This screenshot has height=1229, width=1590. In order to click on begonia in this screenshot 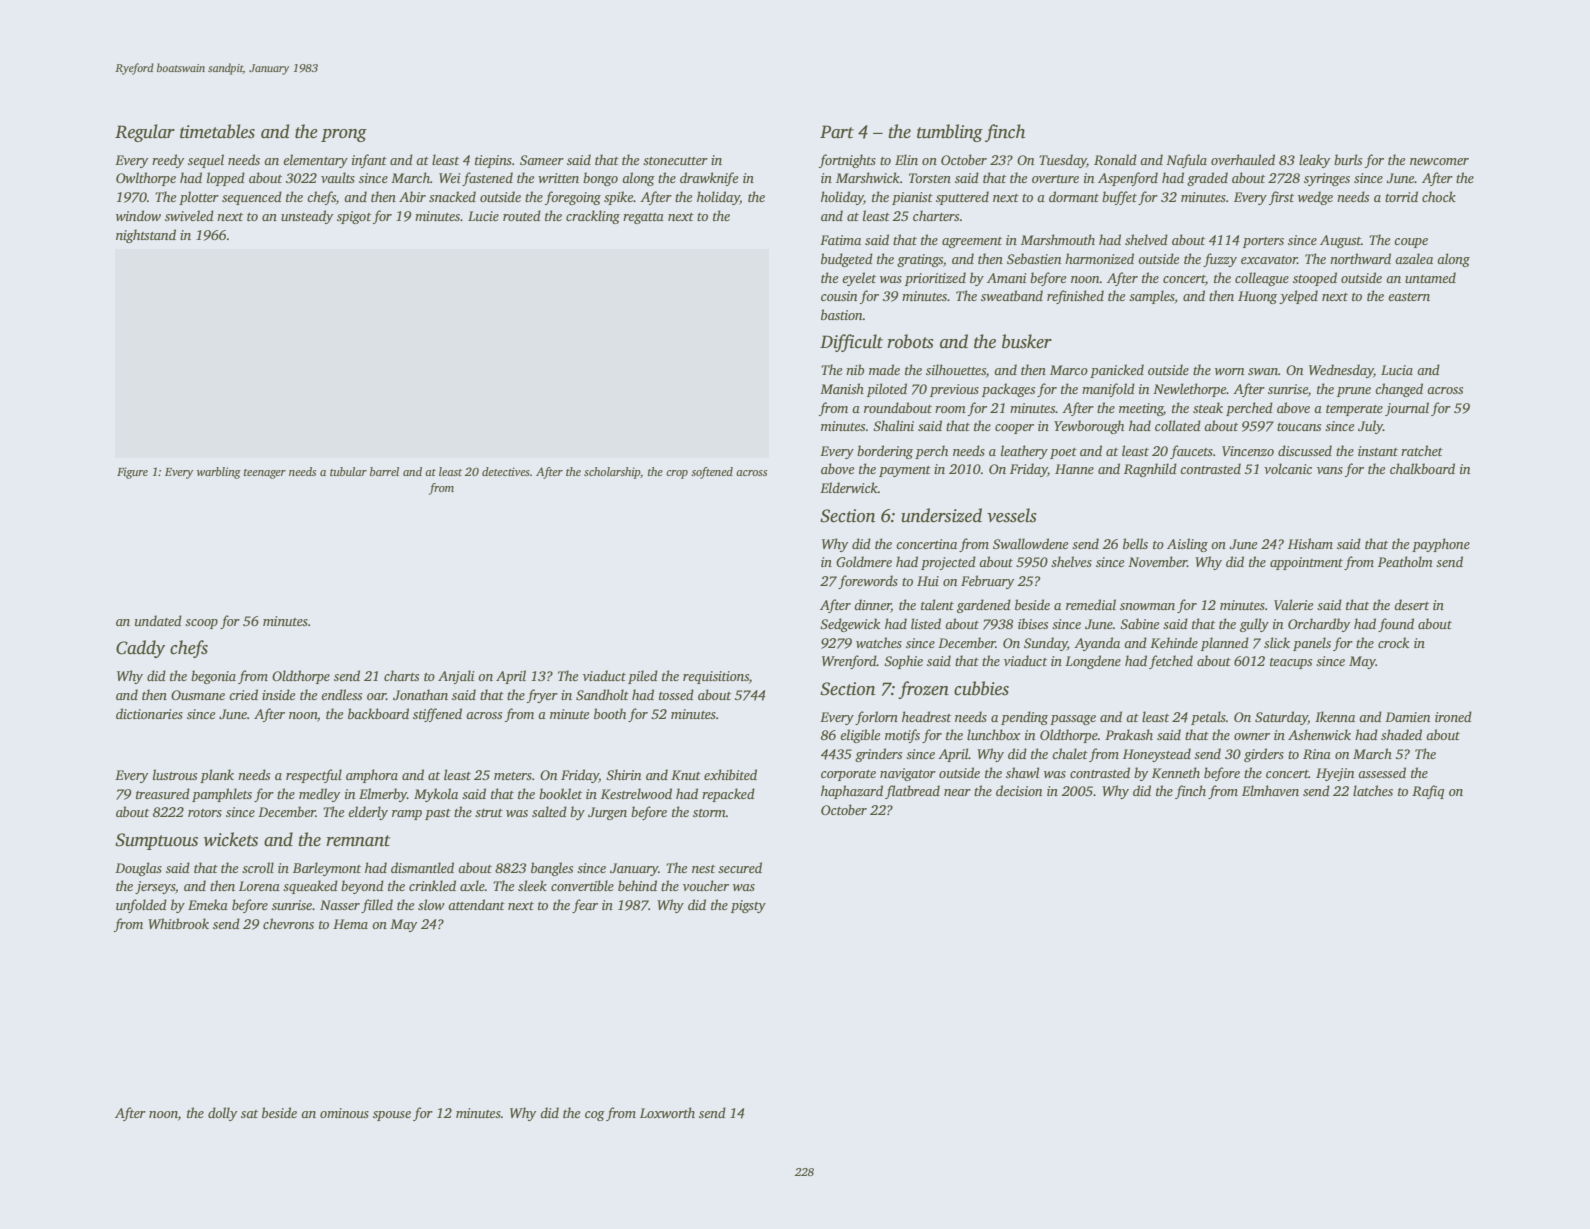, I will do `click(213, 677)`.
